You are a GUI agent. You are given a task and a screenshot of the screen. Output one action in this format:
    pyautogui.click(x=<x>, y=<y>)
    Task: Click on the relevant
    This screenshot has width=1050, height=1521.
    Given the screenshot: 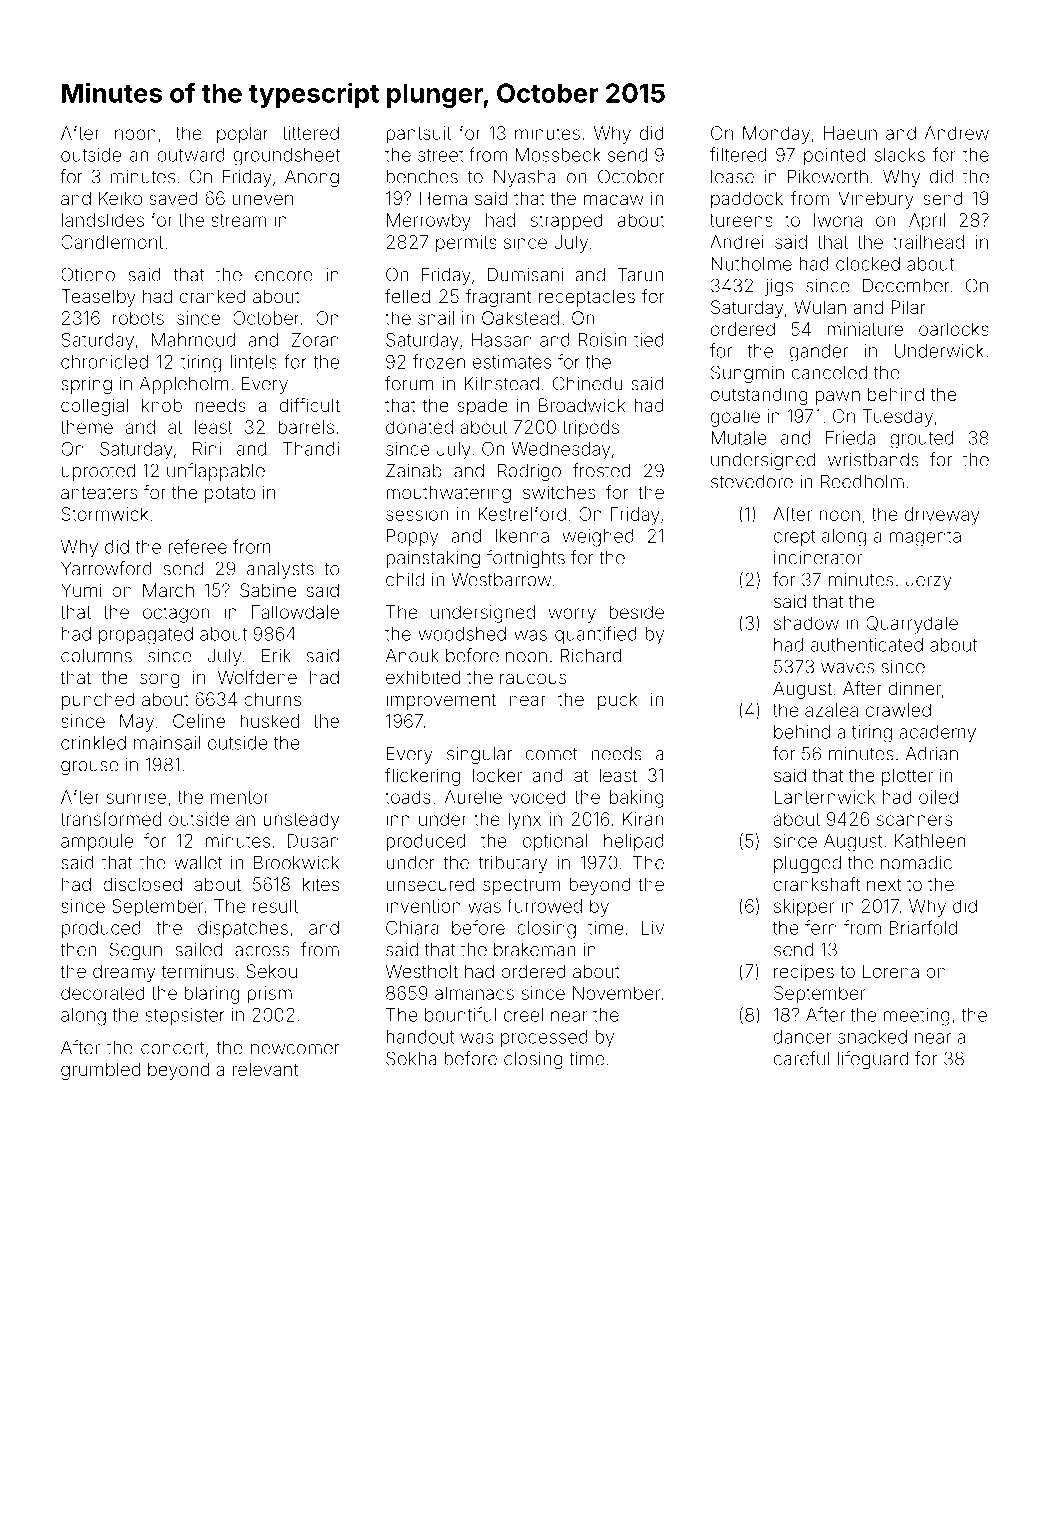 What is the action you would take?
    pyautogui.click(x=265, y=1069)
